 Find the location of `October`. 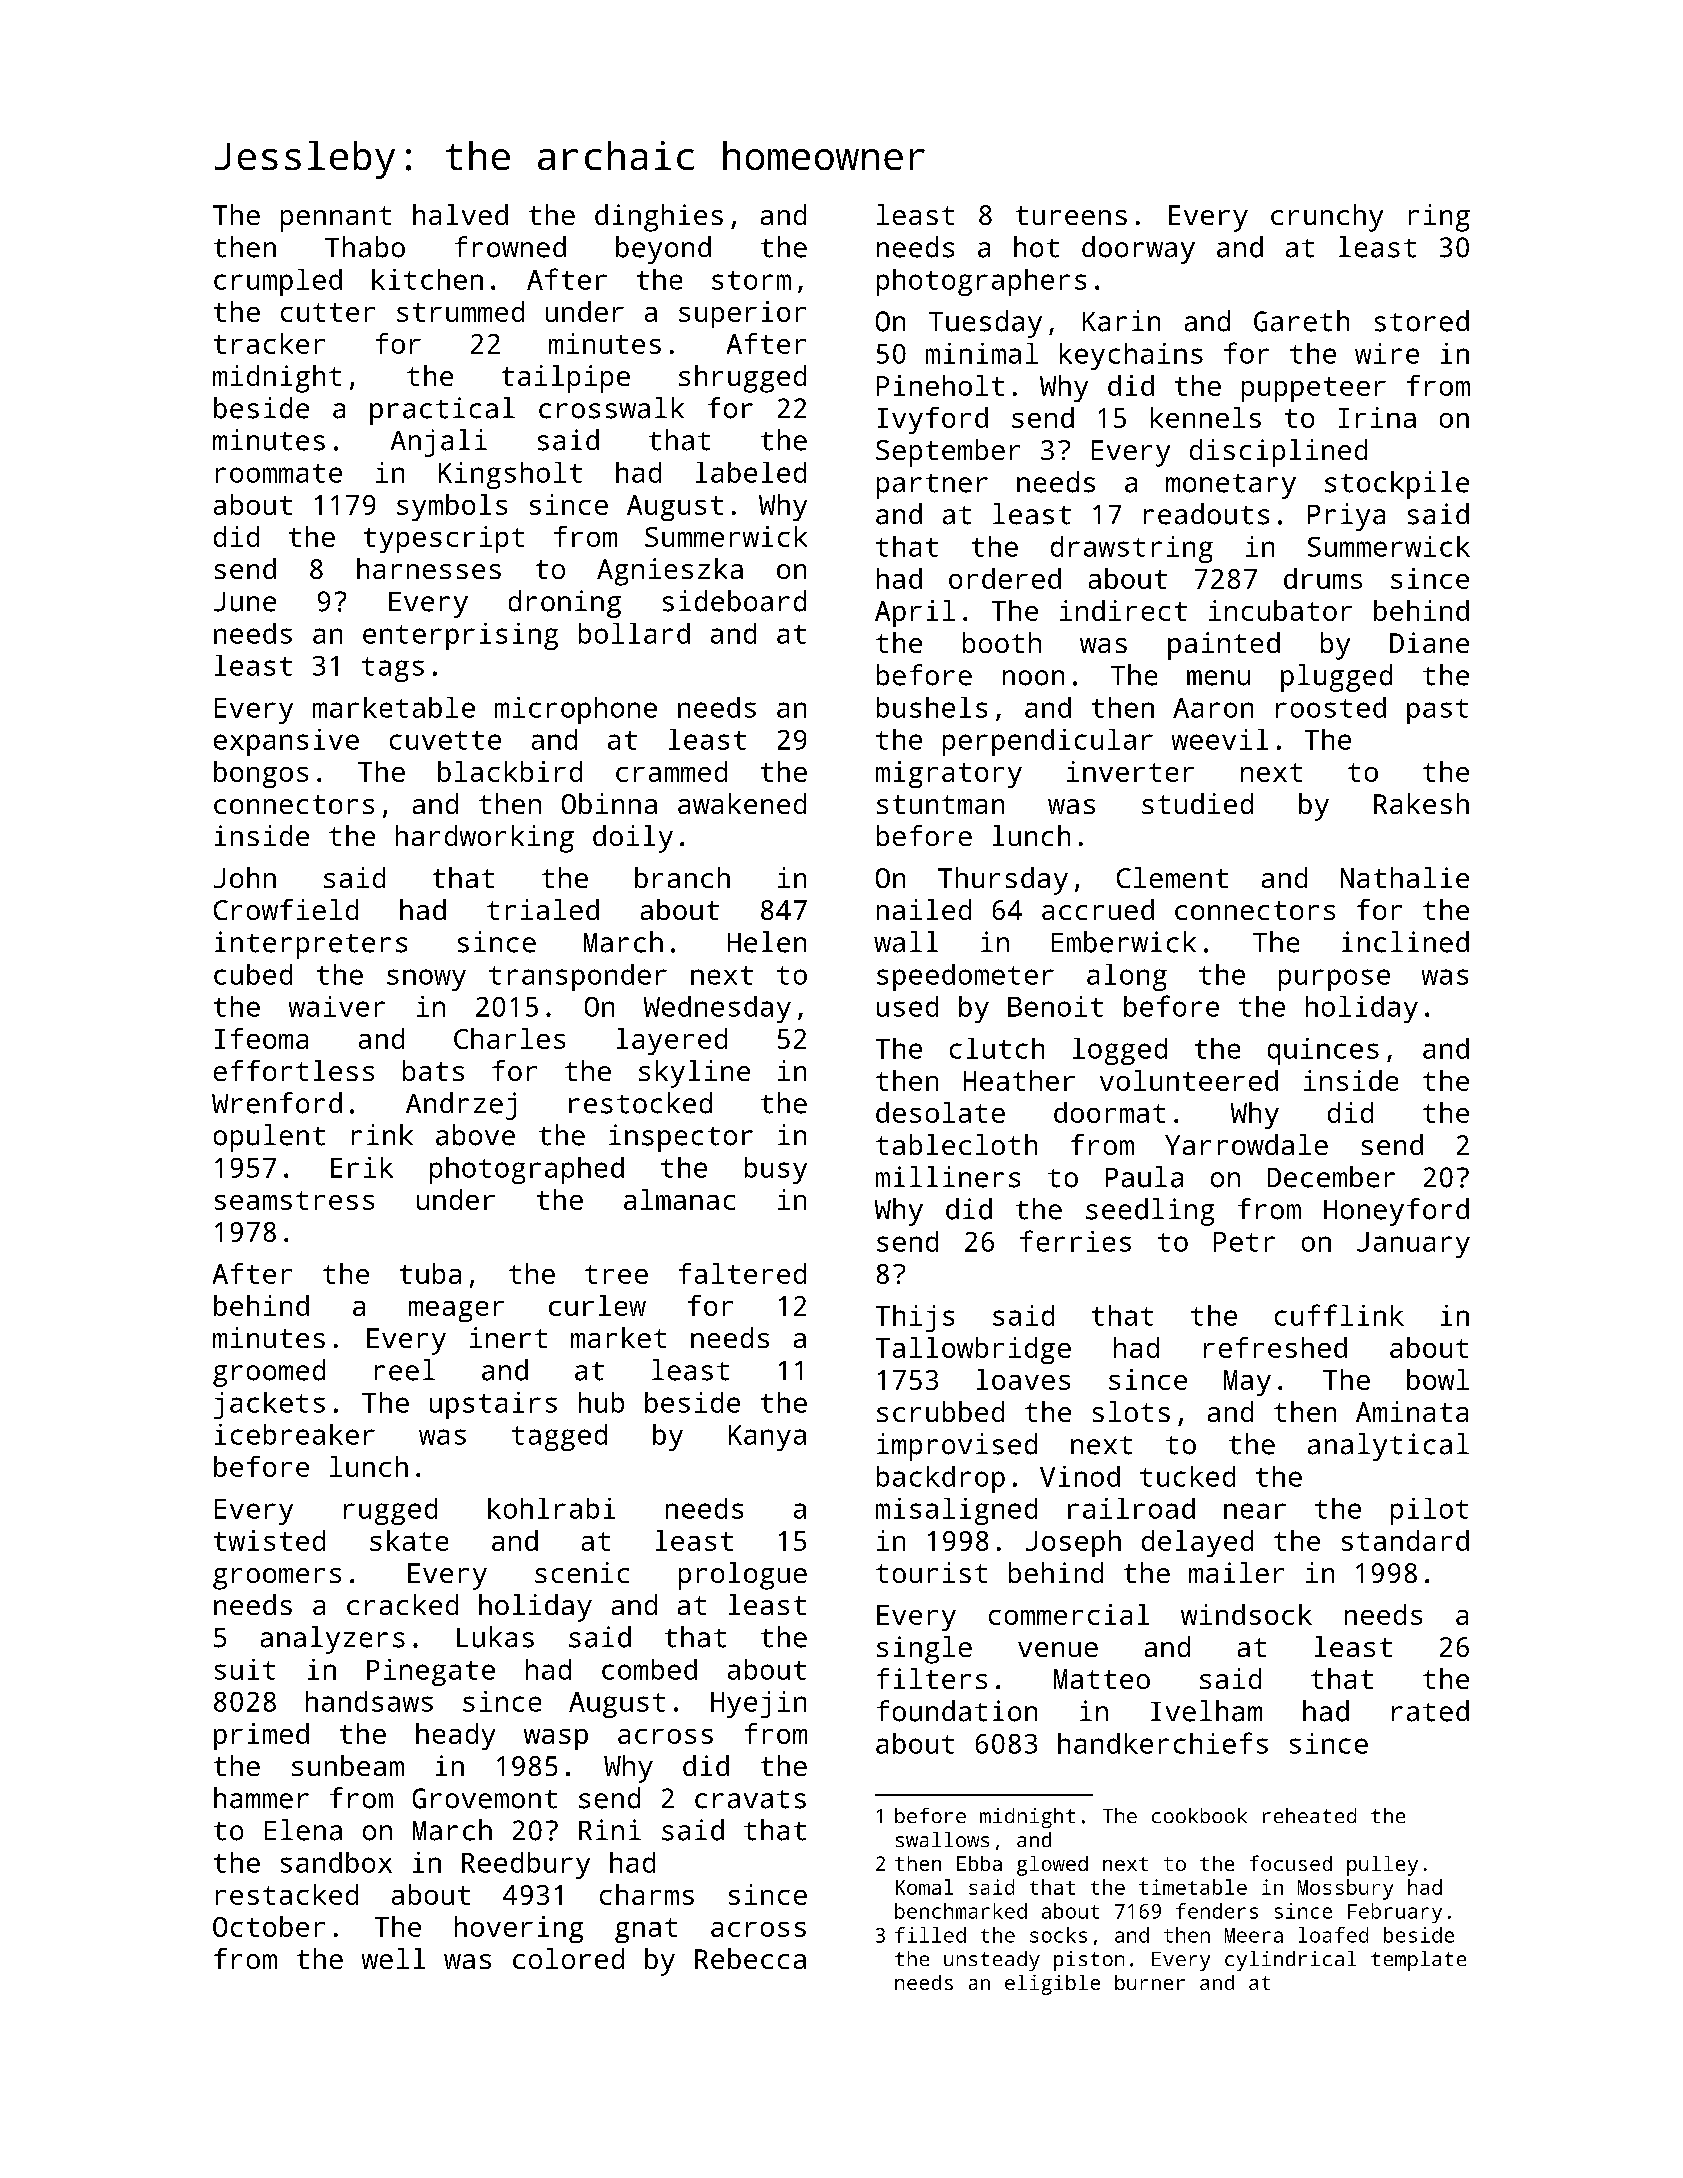

October is located at coordinates (269, 1926).
